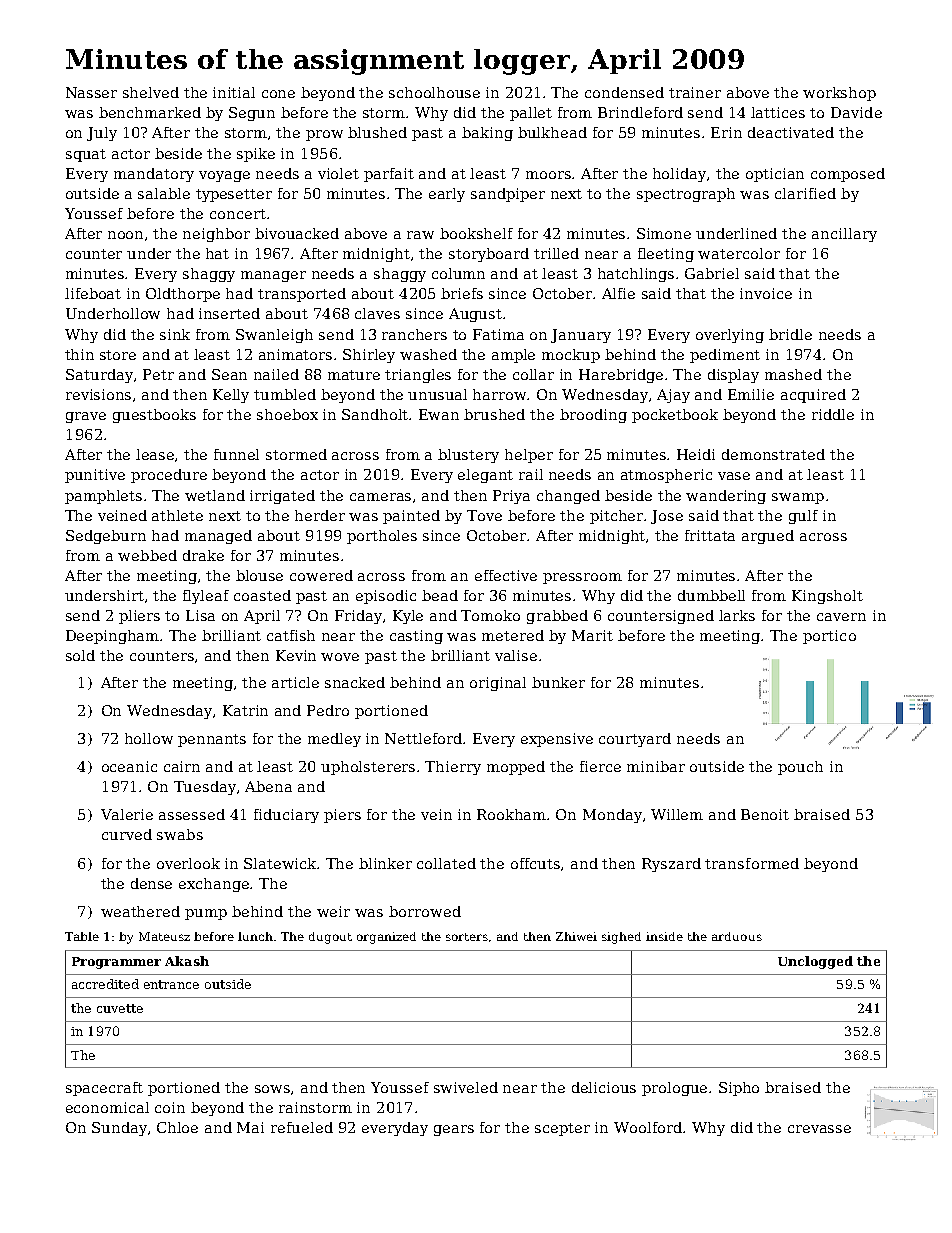 The height and width of the document is (1233, 952). I want to click on pallet, so click(531, 114).
